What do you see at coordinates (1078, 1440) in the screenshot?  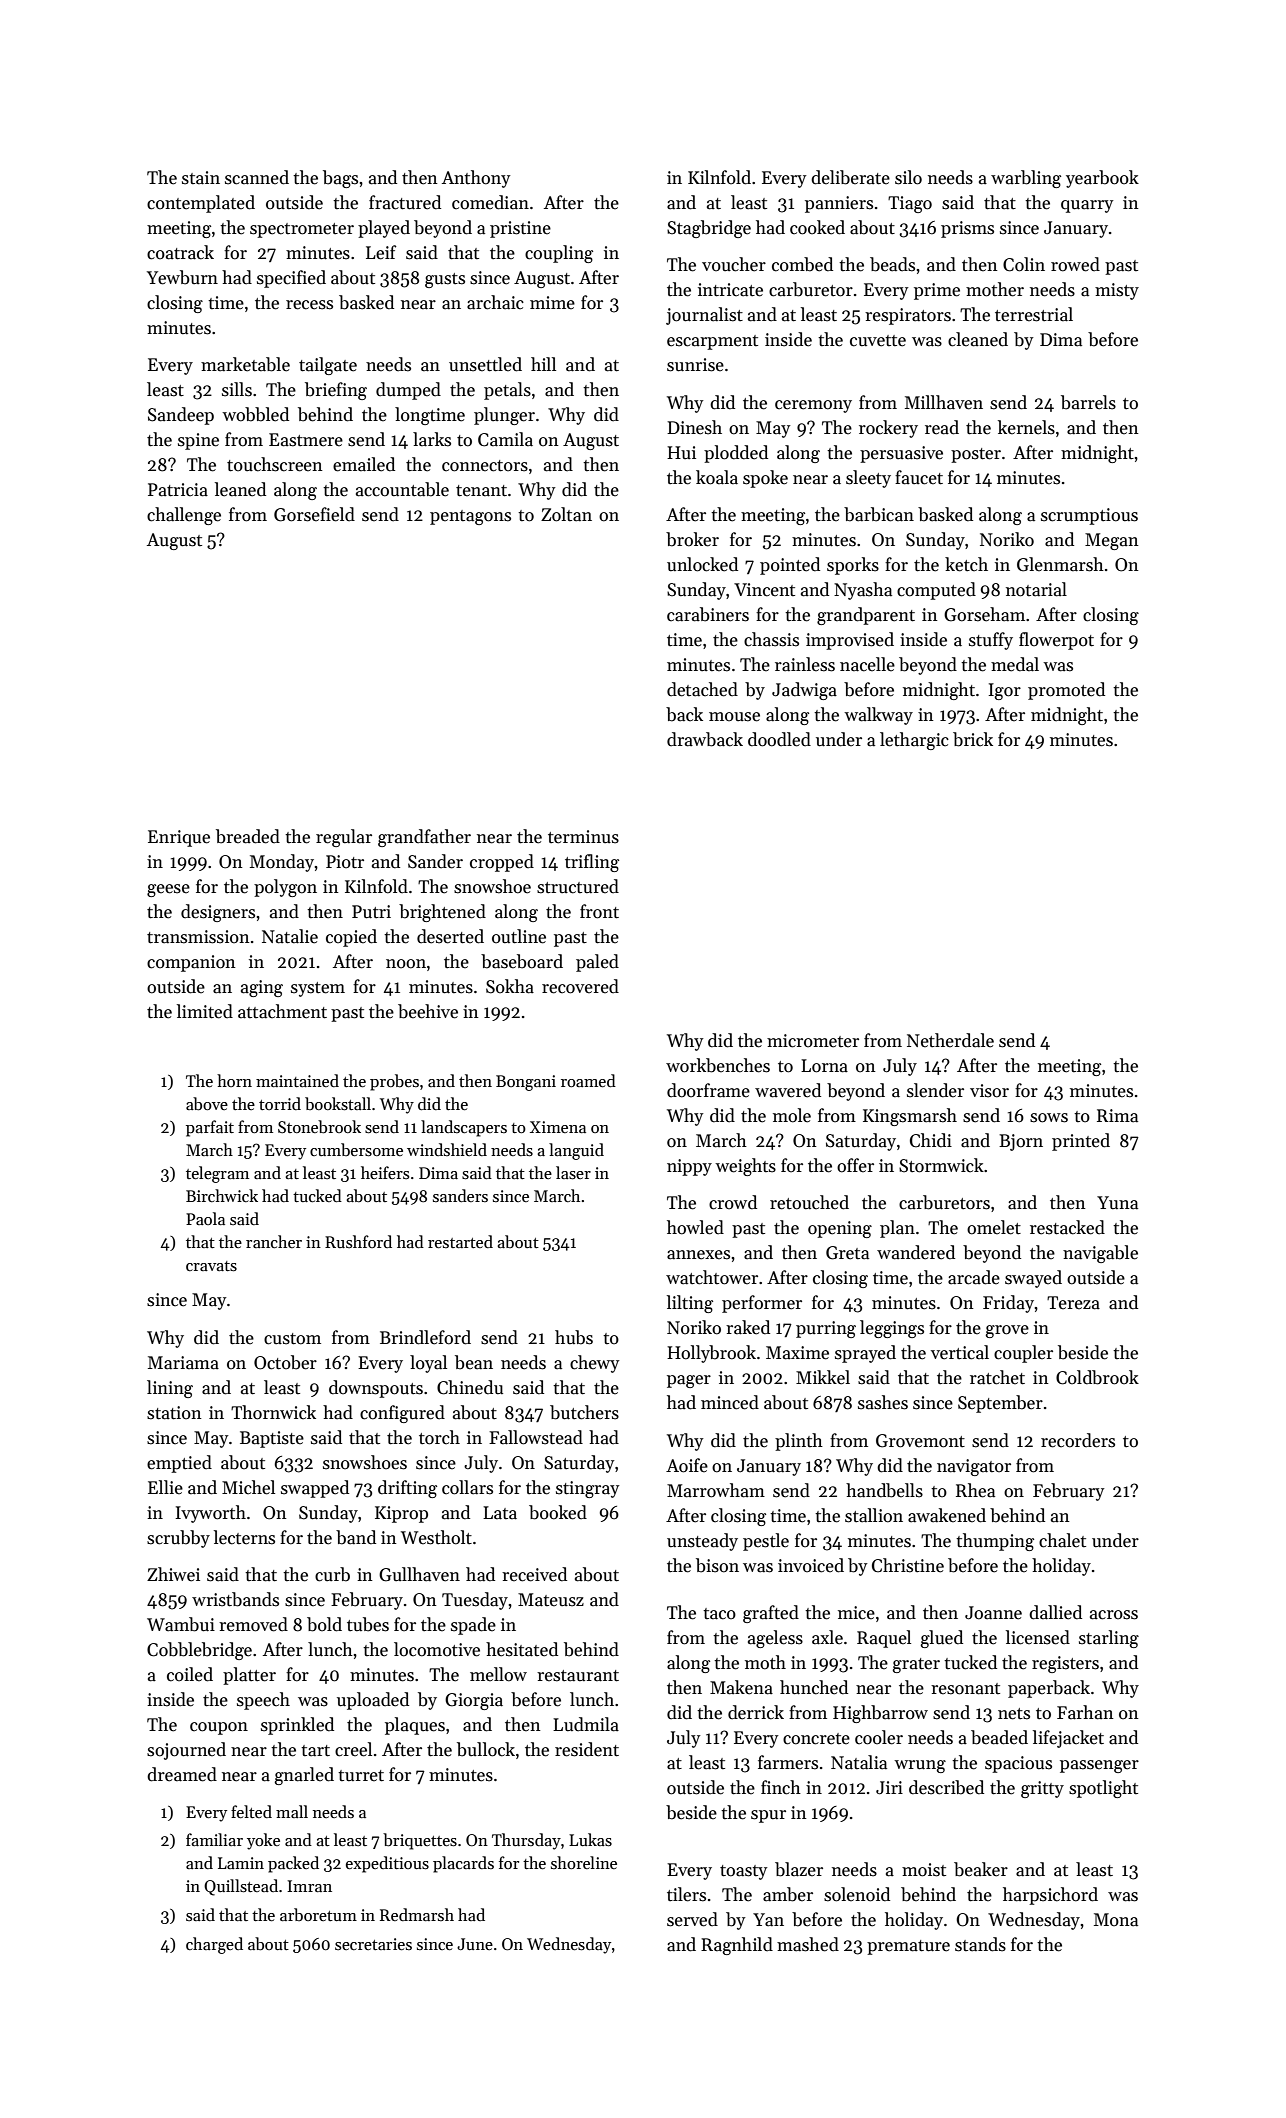 I see `recorders` at bounding box center [1078, 1440].
